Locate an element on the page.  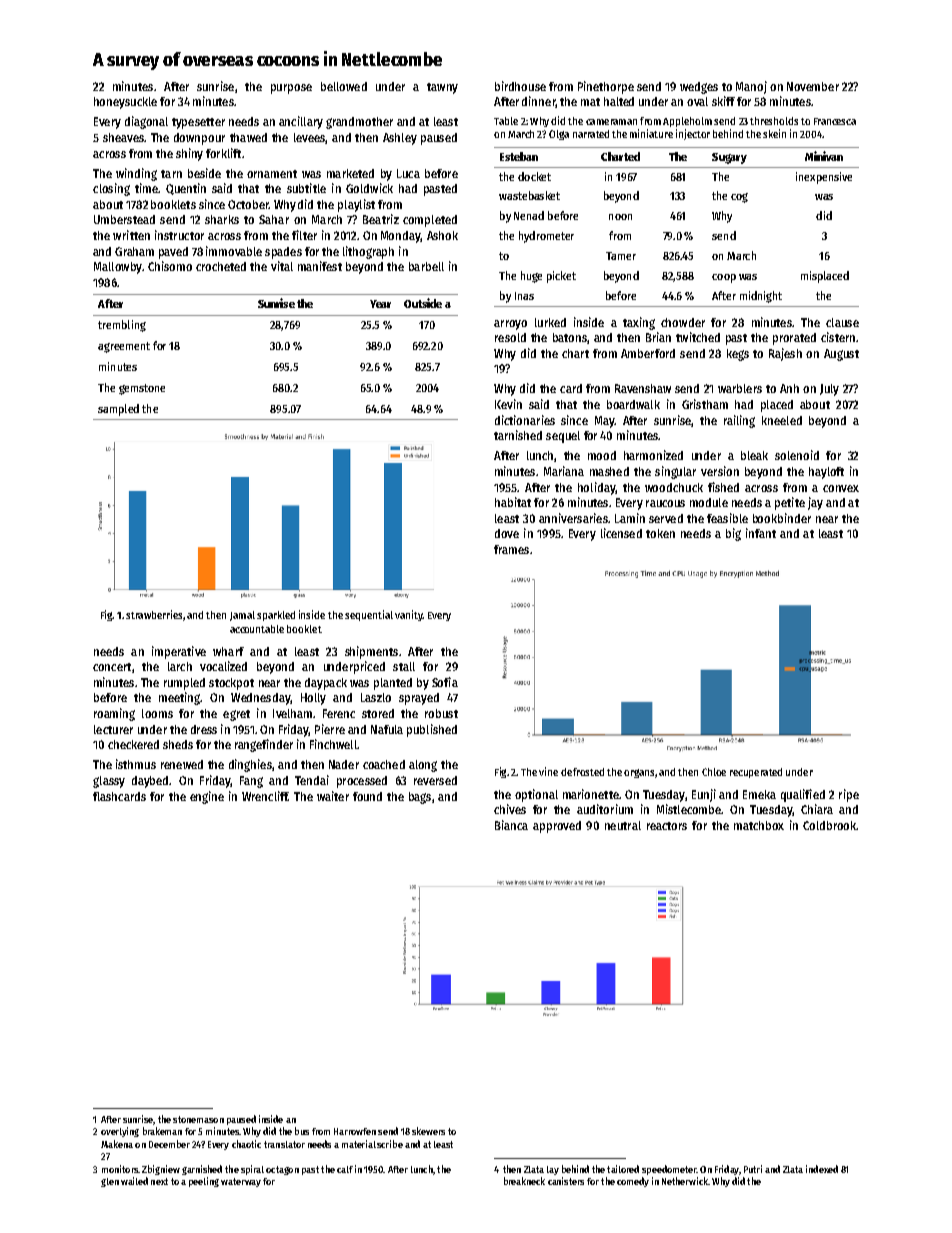
Jamal is located at coordinates (242, 616).
